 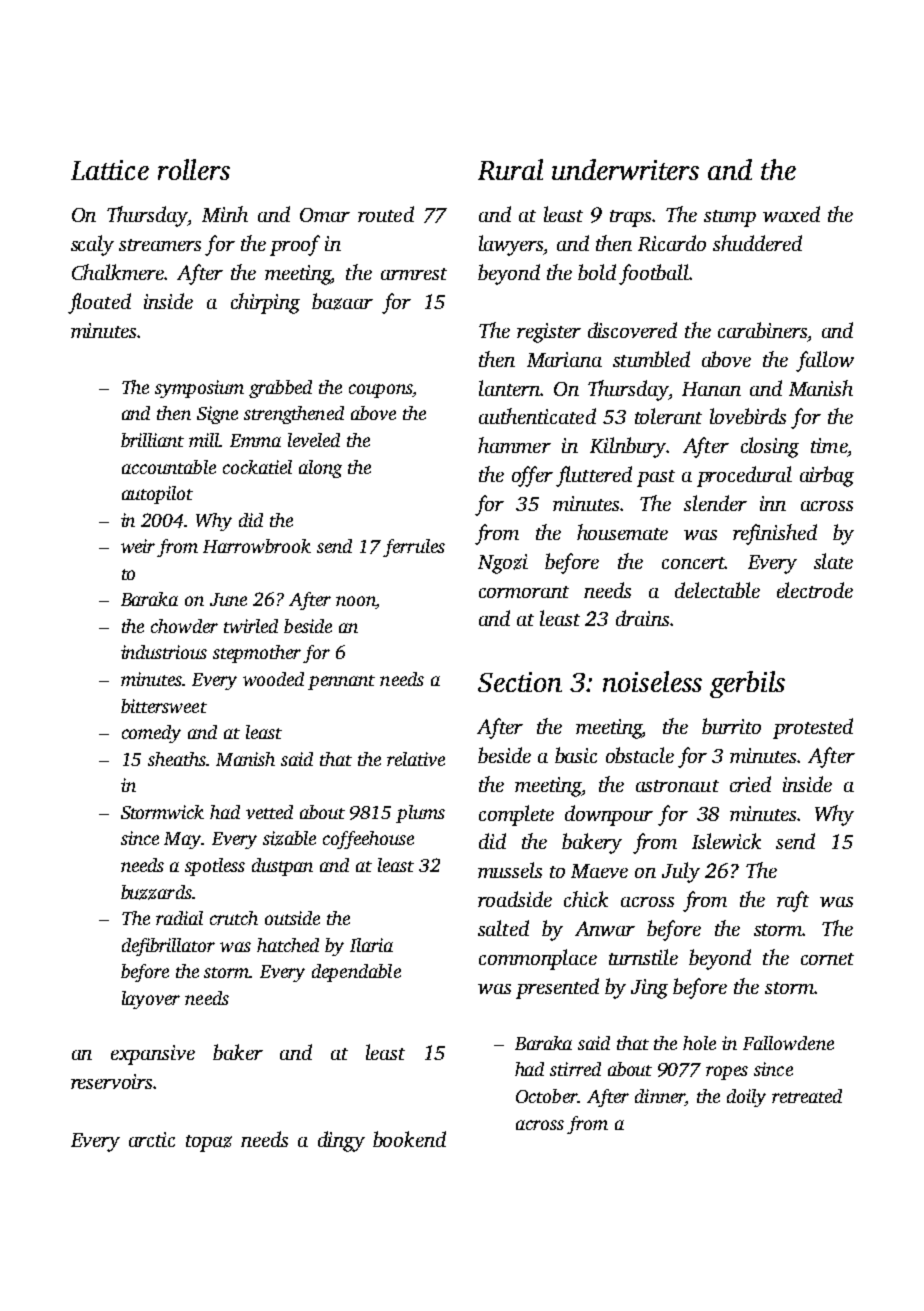 What do you see at coordinates (628, 447) in the screenshot?
I see `Kilnbury` at bounding box center [628, 447].
